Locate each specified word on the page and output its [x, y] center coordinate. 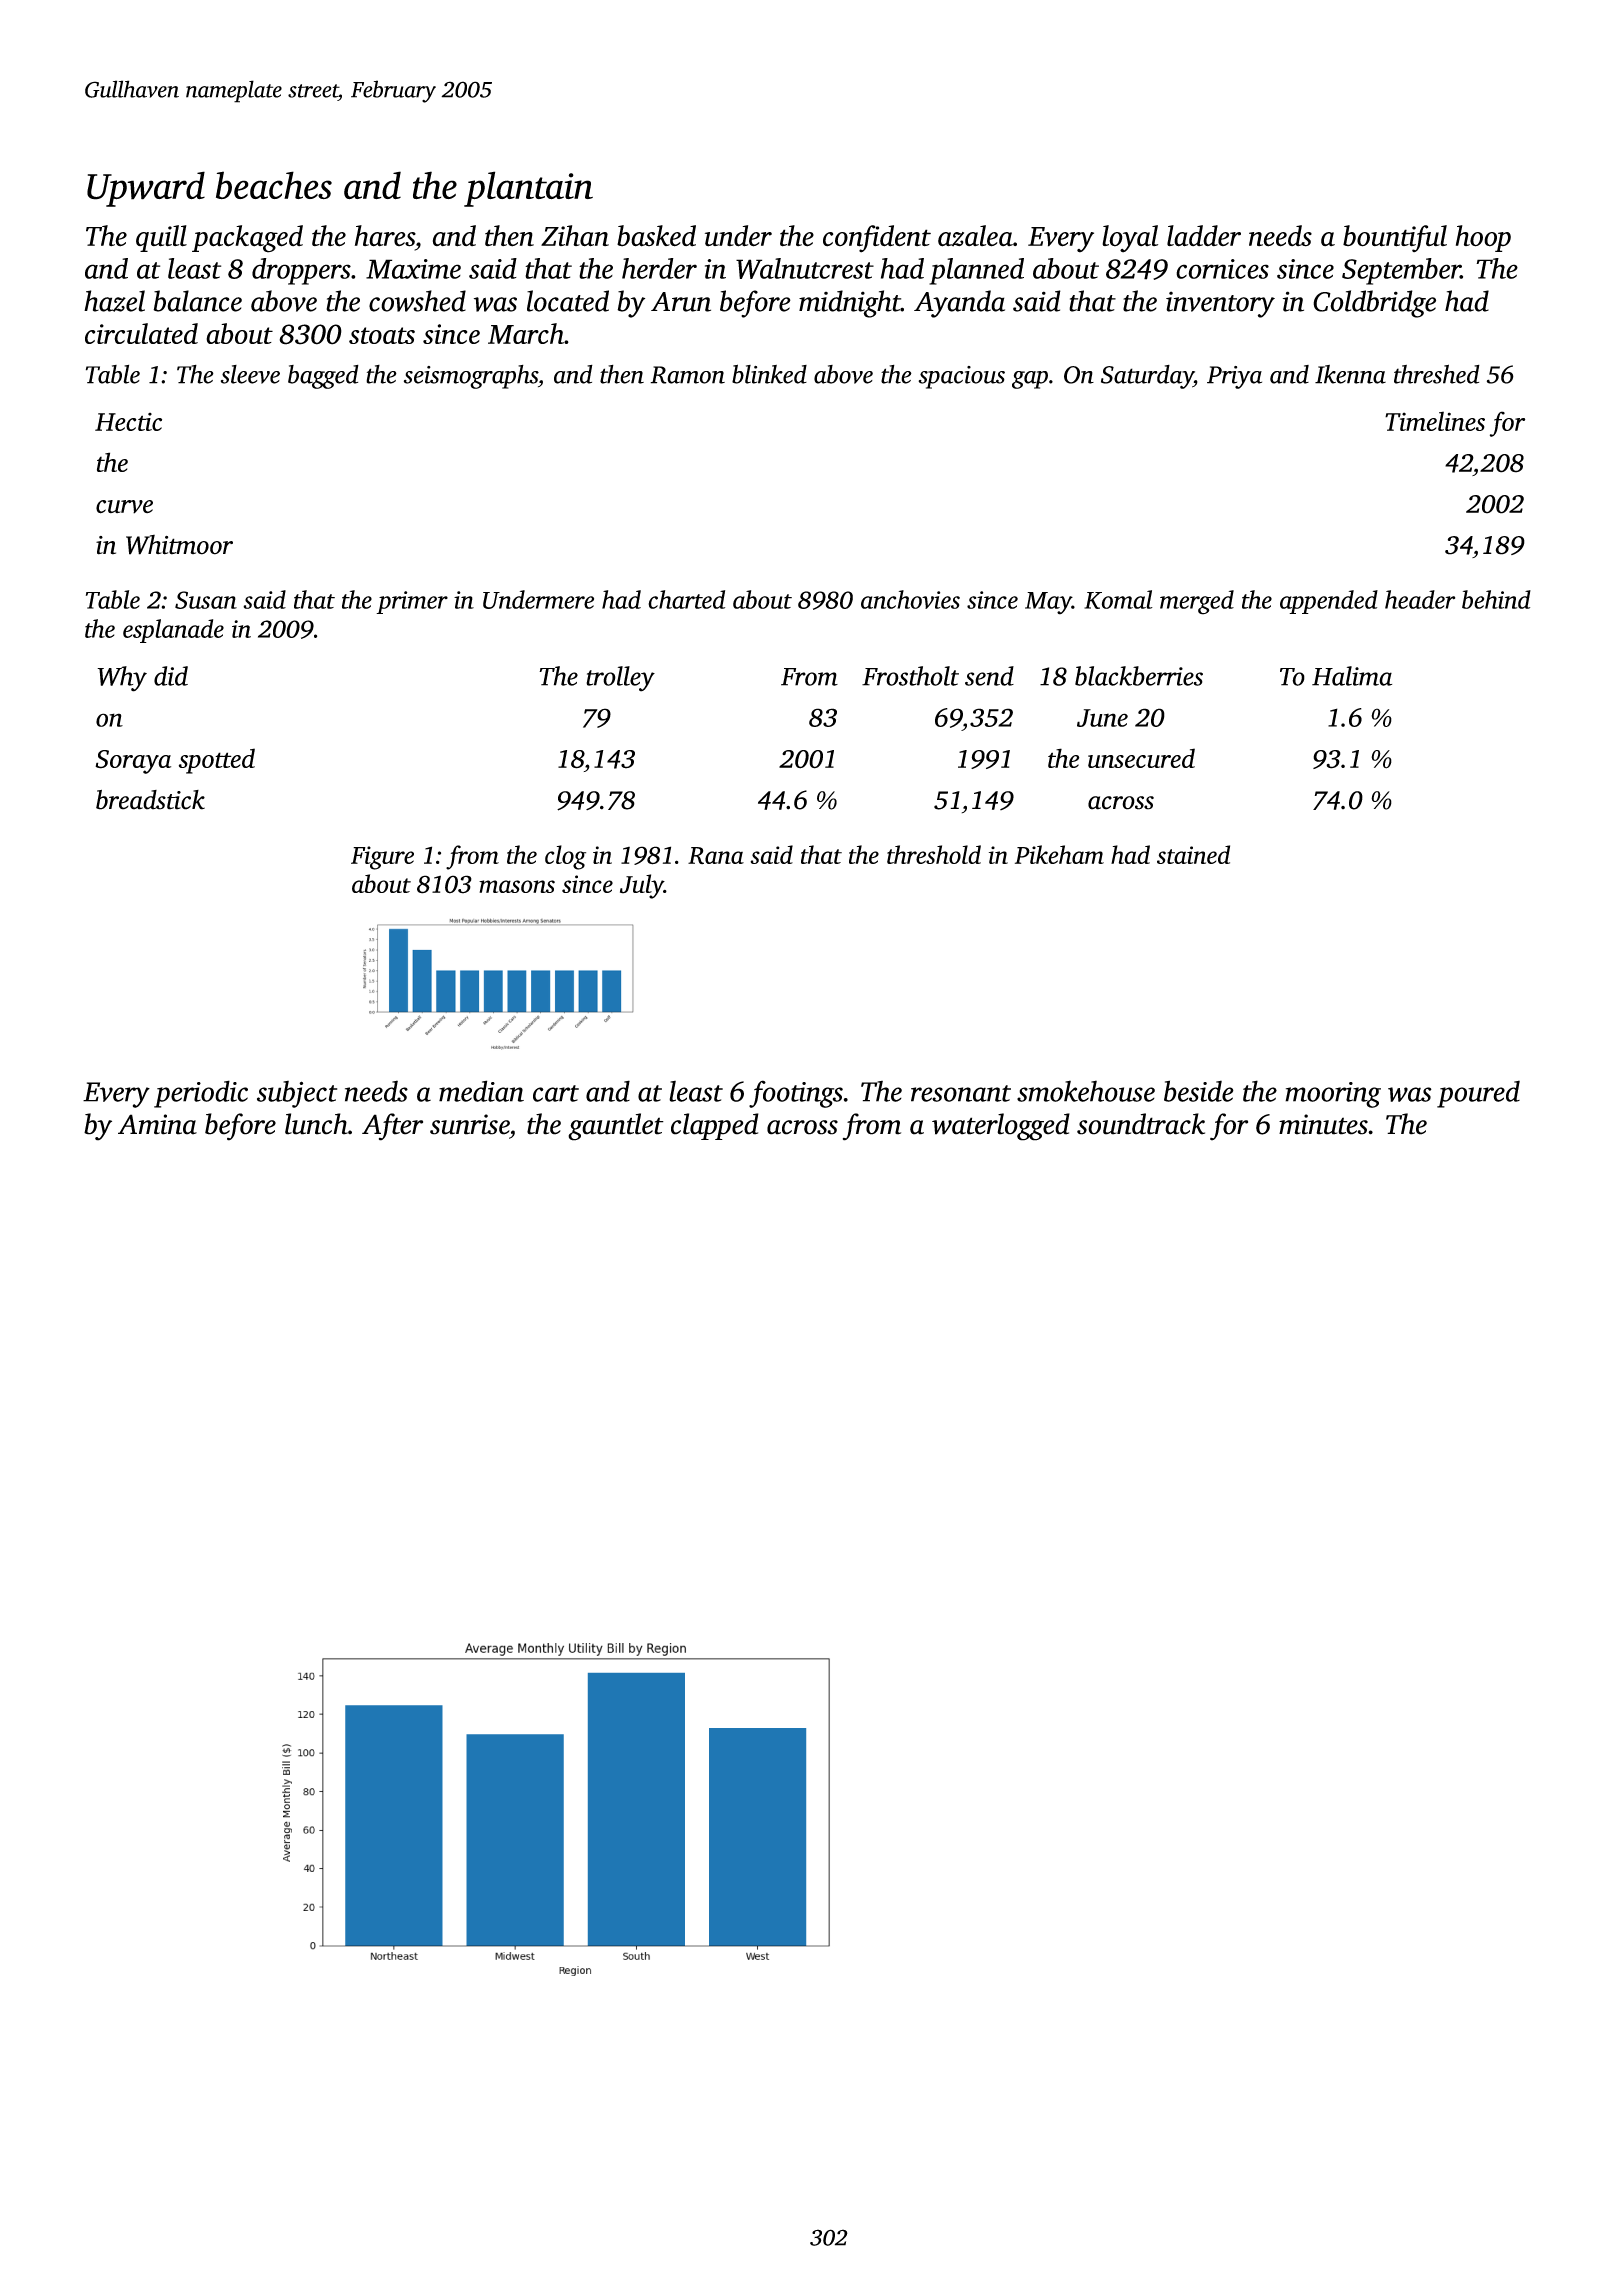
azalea [975, 236]
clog [565, 857]
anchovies [910, 599]
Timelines [1435, 421]
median [481, 1091]
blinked [769, 374]
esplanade [173, 631]
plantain [528, 189]
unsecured [1141, 758]
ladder [1204, 236]
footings [796, 1094]
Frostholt [910, 676]
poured [1478, 1094]
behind [1496, 599]
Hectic [128, 422]
